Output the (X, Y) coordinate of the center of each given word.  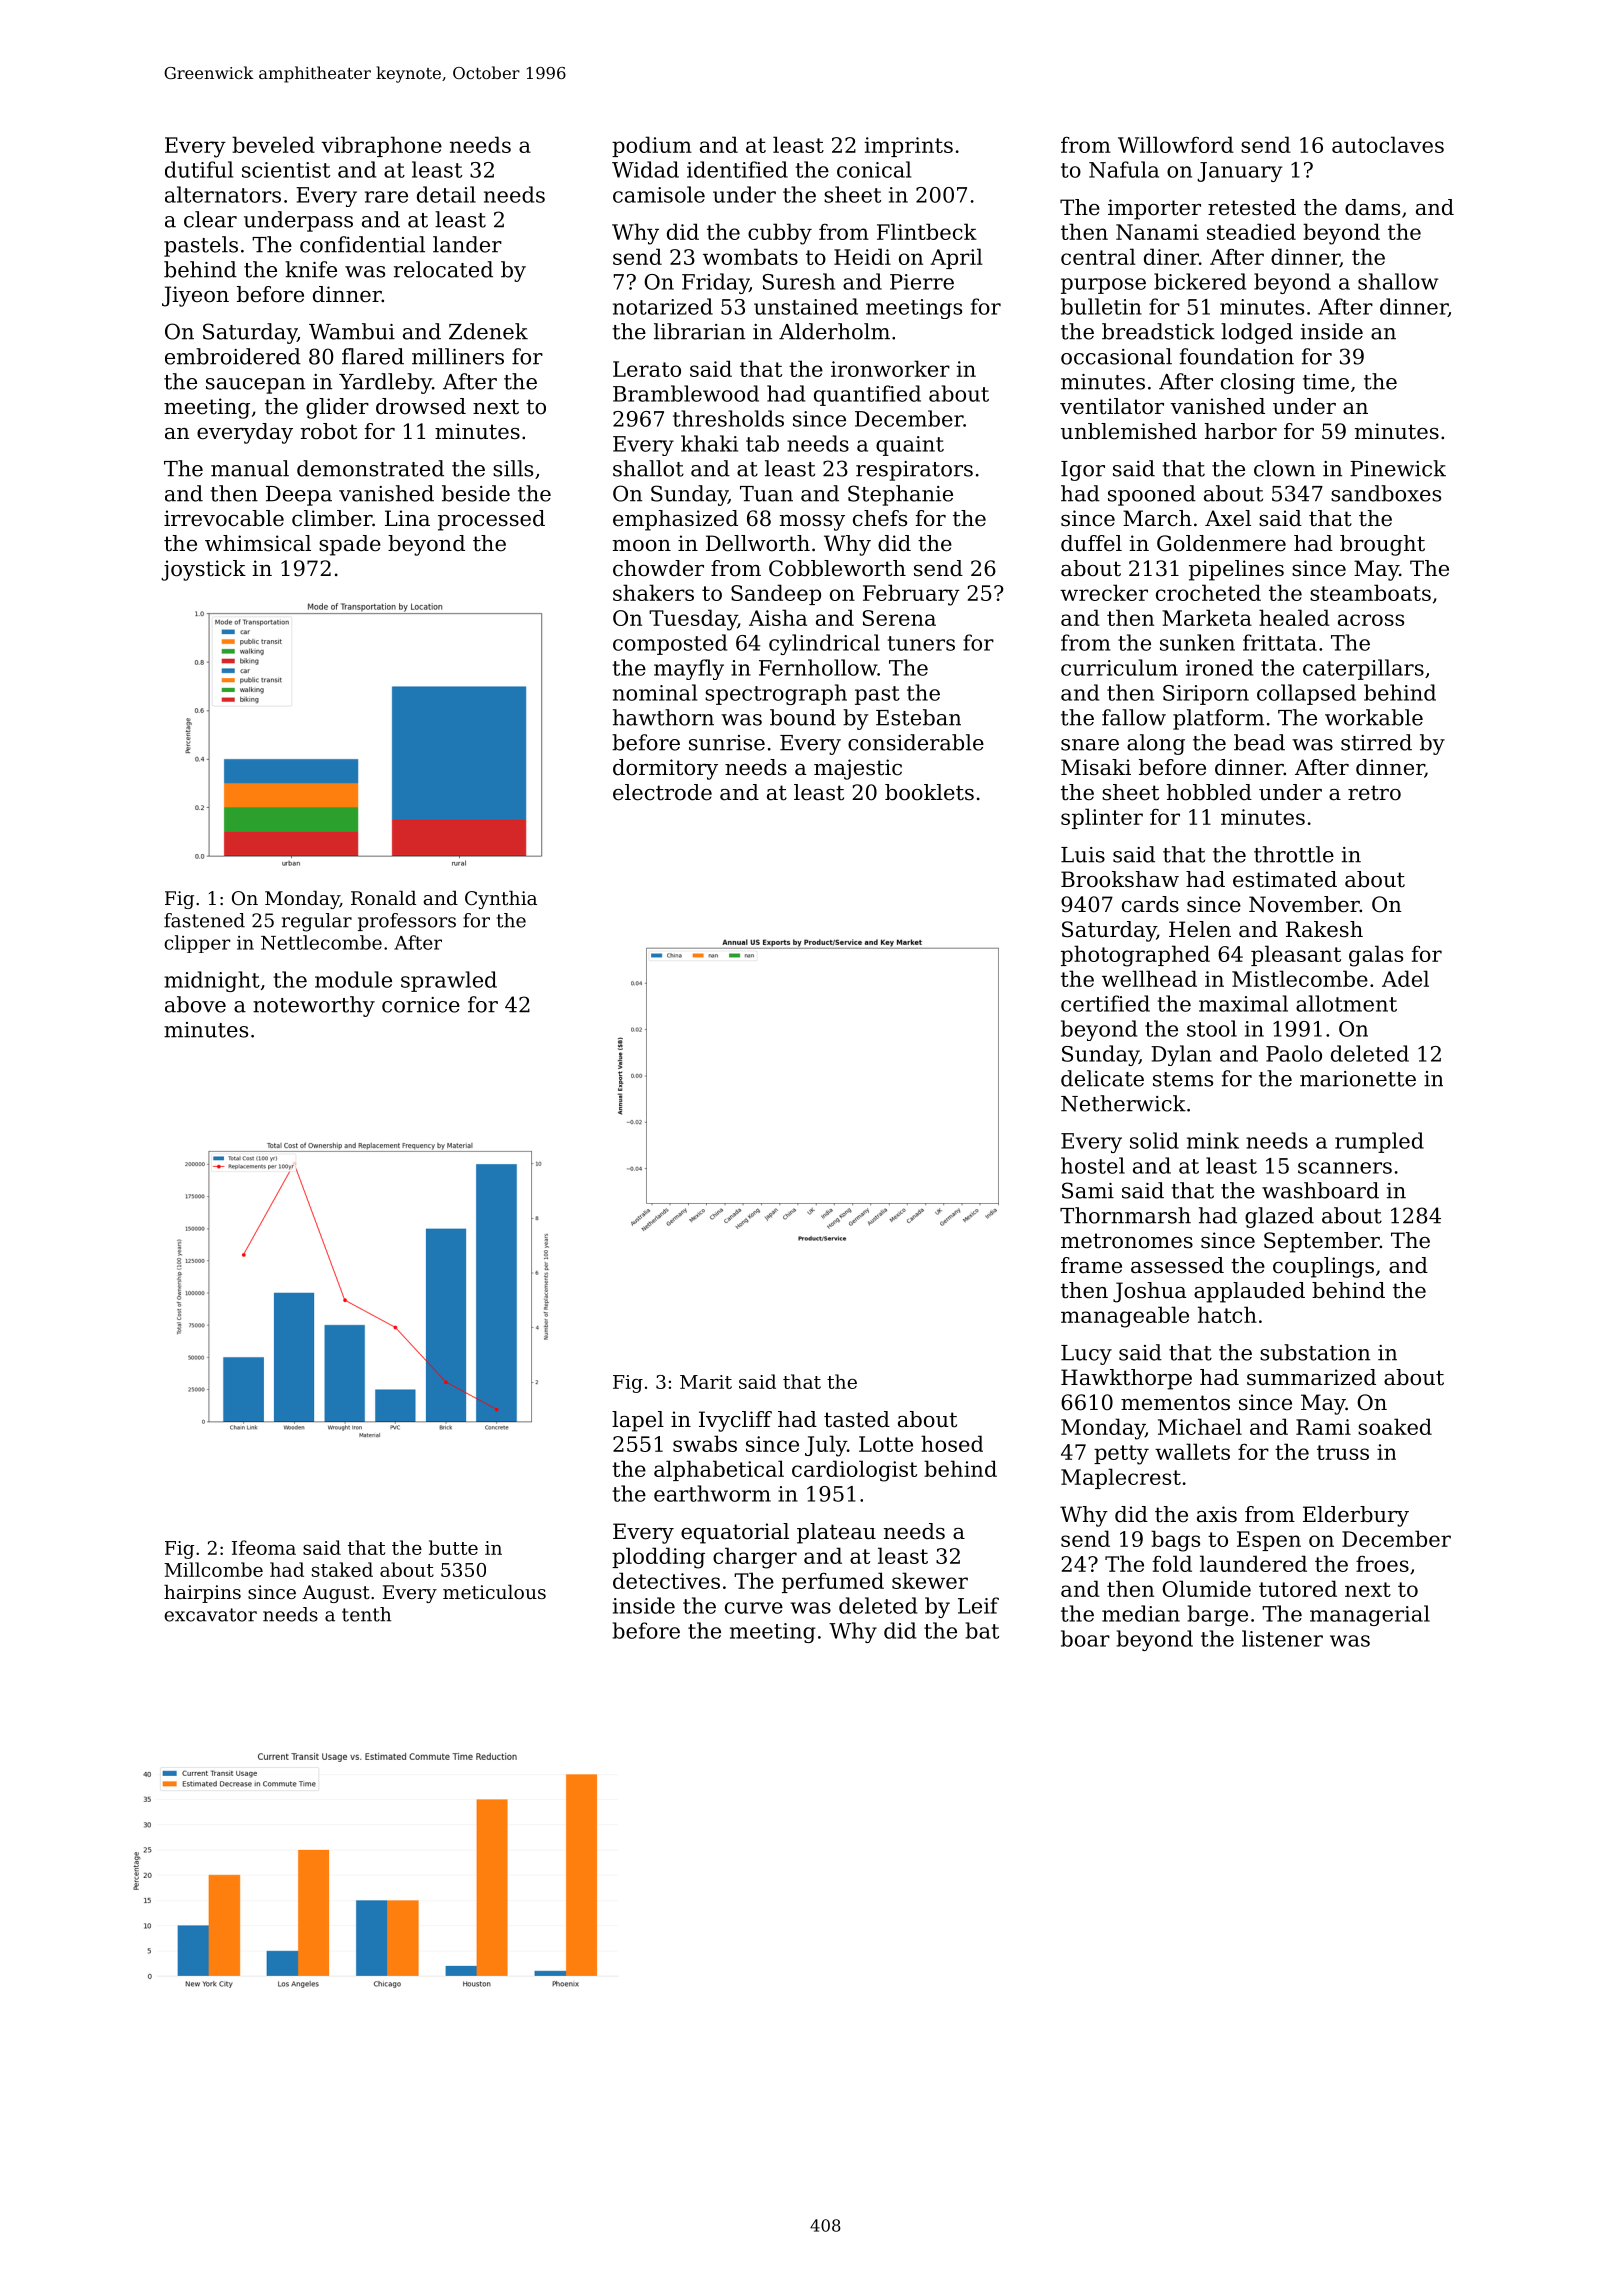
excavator (210, 1615)
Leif (978, 1605)
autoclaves (1388, 144)
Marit (706, 1382)
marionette (1358, 1079)
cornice (421, 1005)
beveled (273, 144)
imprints (909, 147)
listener (1282, 1638)
